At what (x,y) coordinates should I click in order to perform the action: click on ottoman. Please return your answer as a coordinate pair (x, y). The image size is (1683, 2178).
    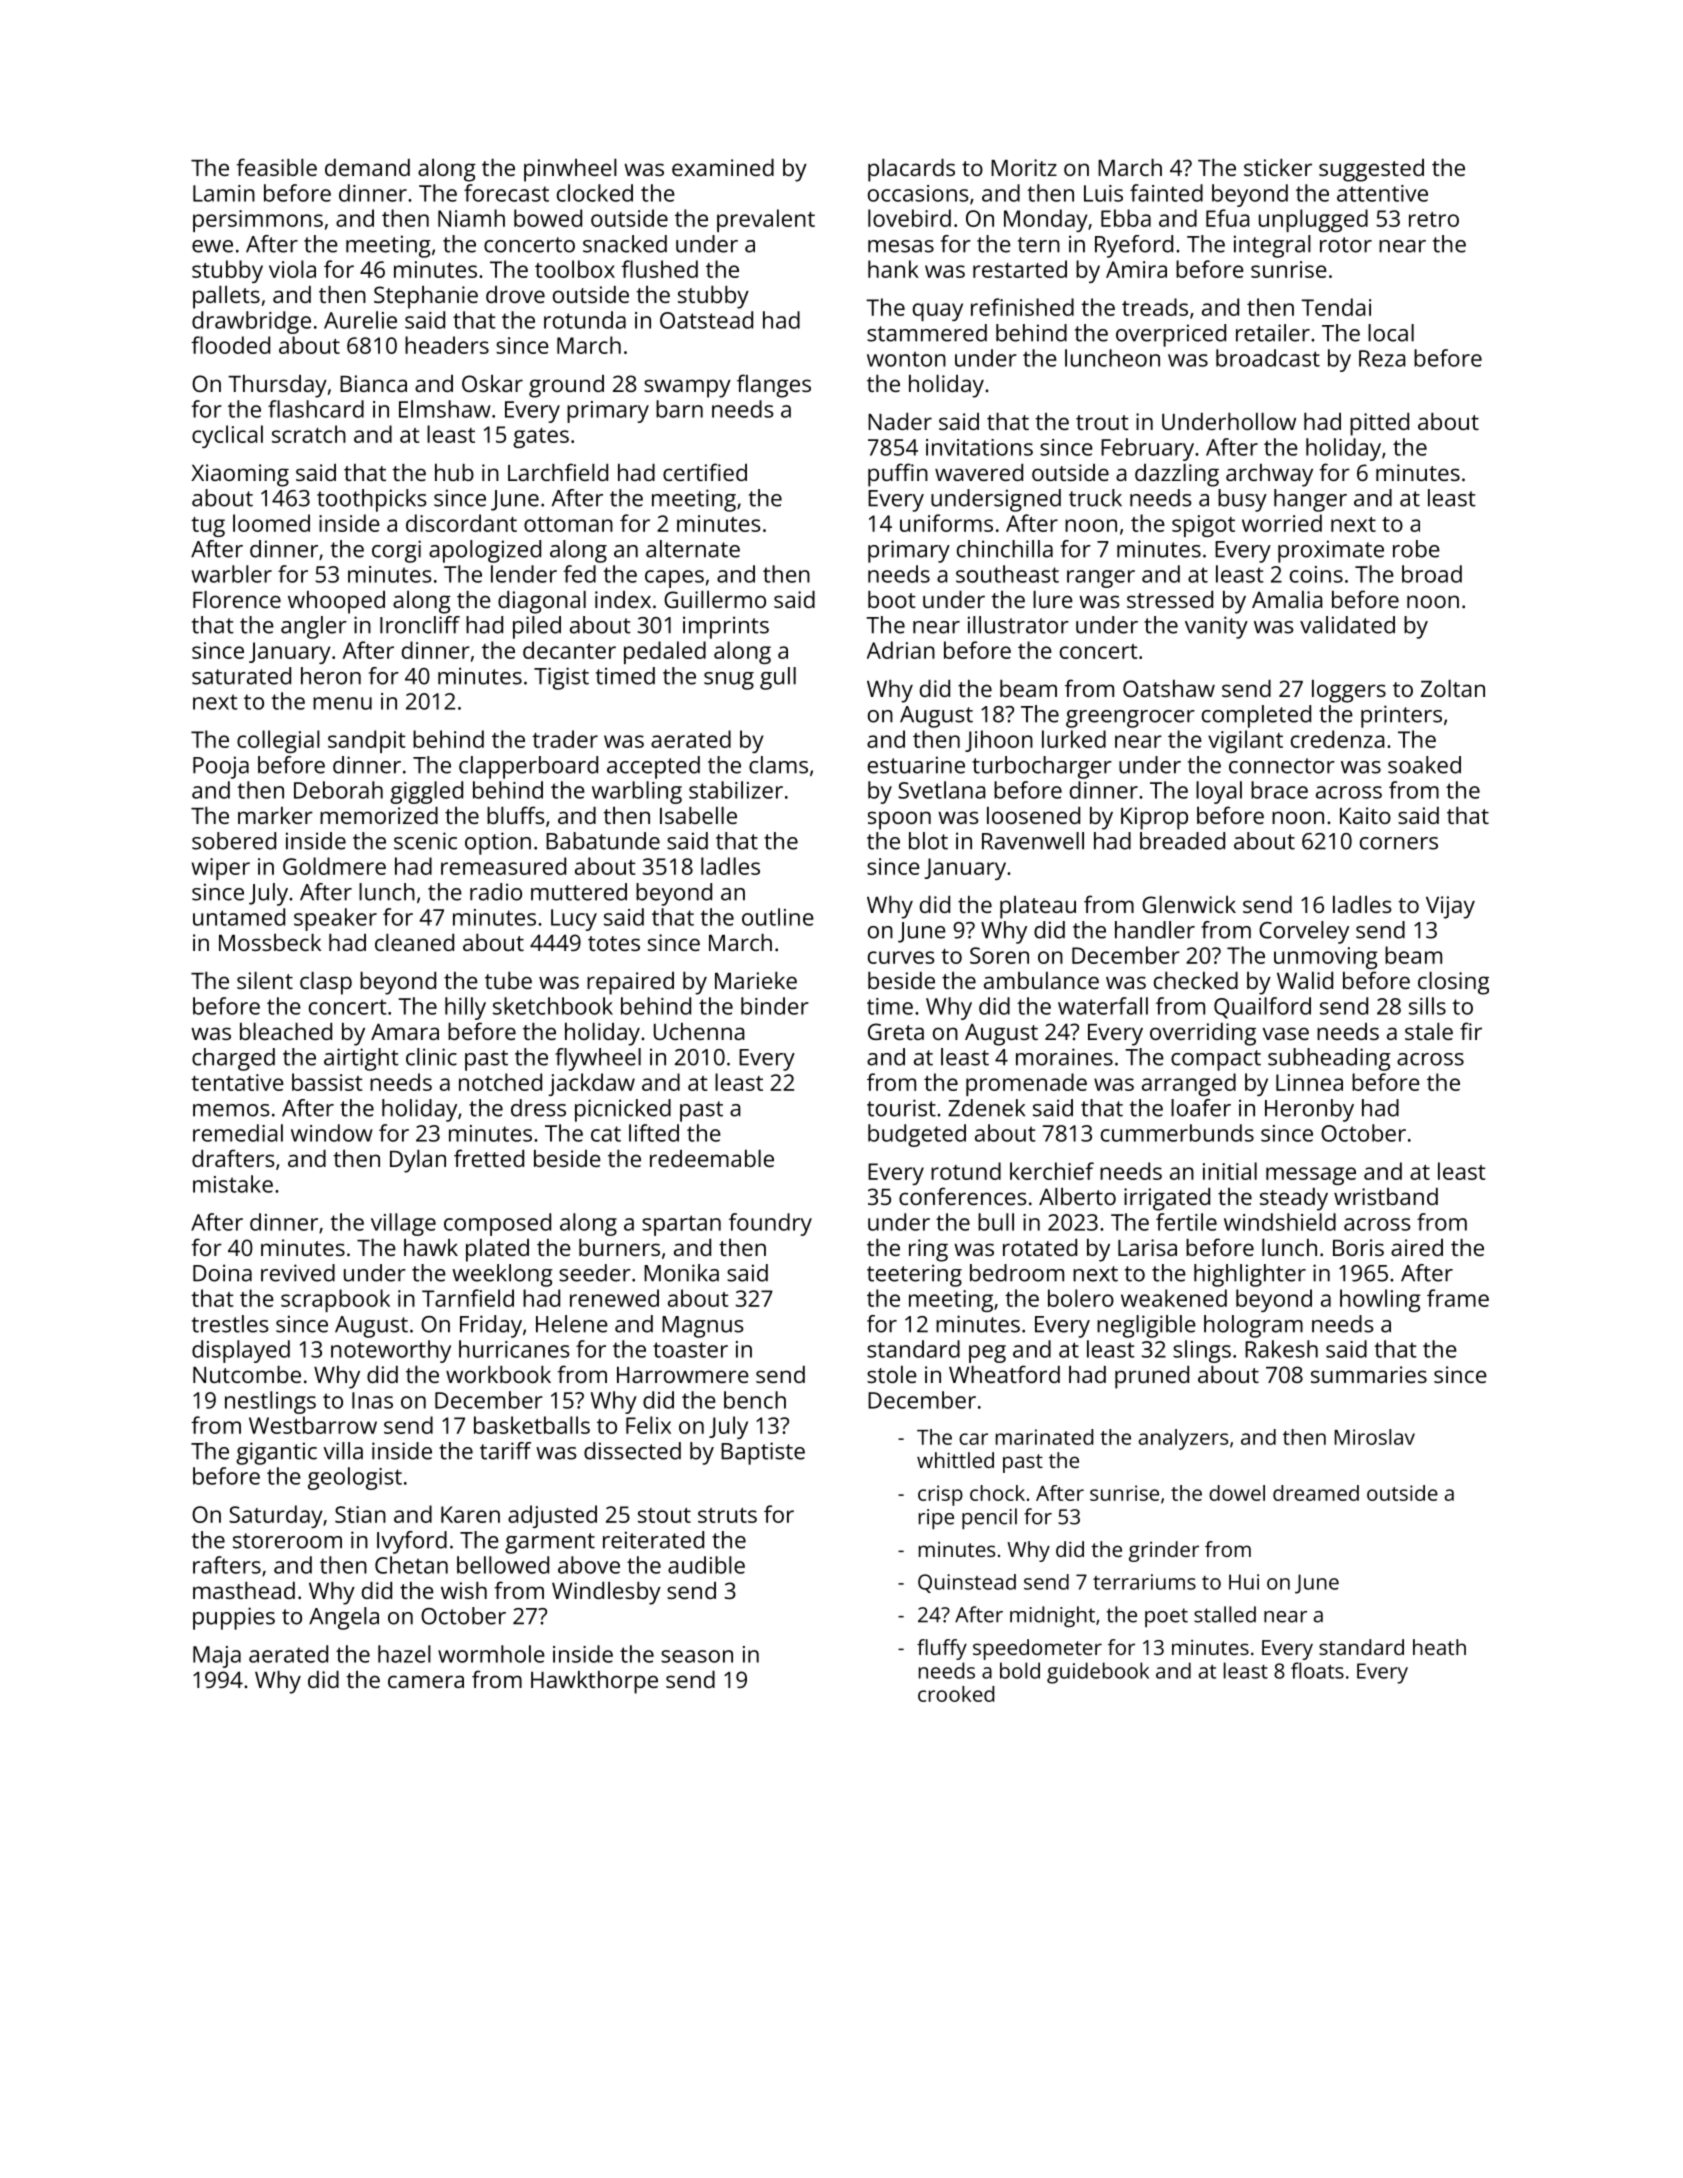
    Looking at the image, I should click on (568, 524).
